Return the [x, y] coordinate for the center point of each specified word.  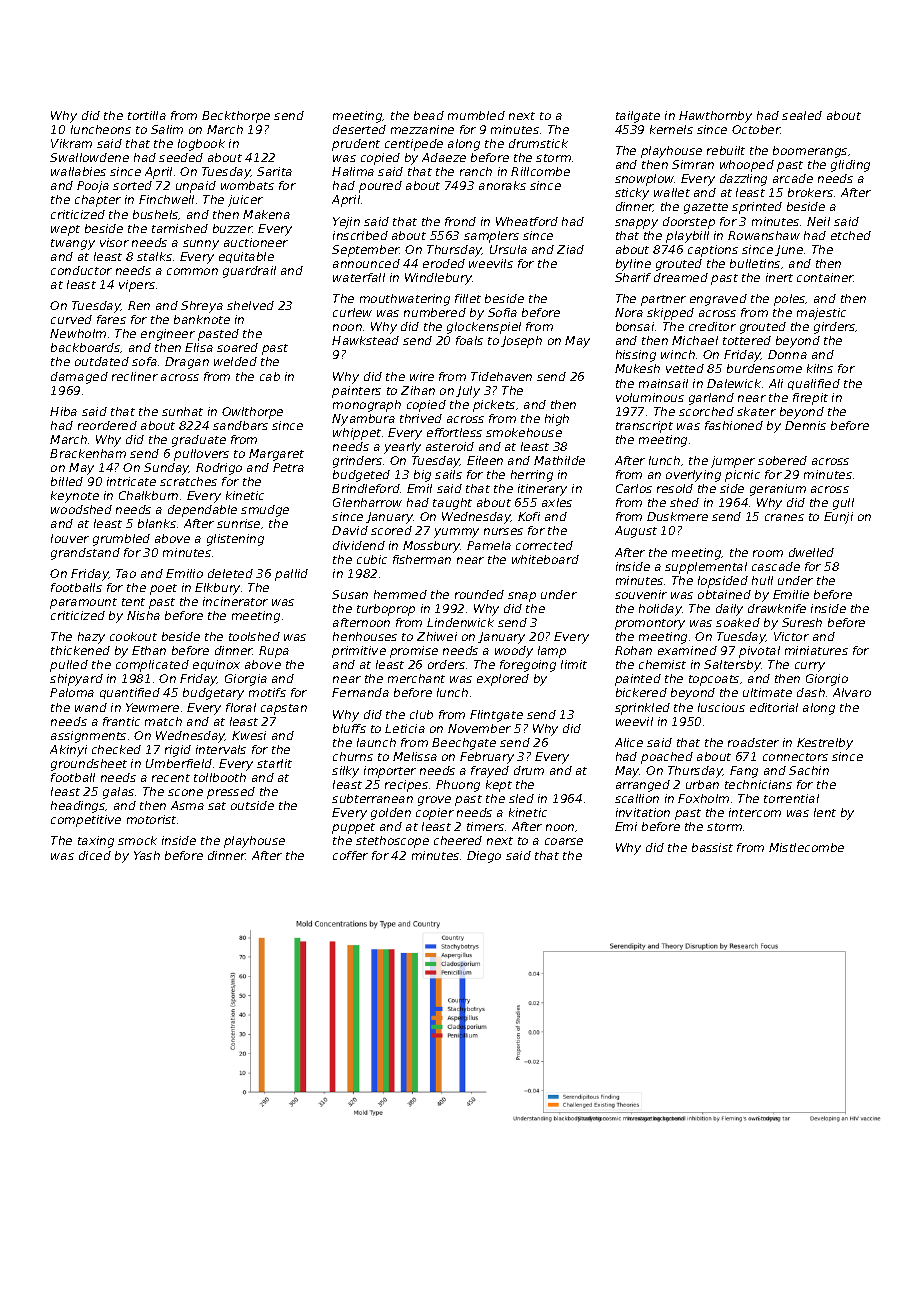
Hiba [63, 411]
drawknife [777, 608]
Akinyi [68, 751]
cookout [133, 636]
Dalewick [734, 383]
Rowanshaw [764, 235]
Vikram [71, 143]
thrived [421, 418]
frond [460, 221]
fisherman [422, 559]
